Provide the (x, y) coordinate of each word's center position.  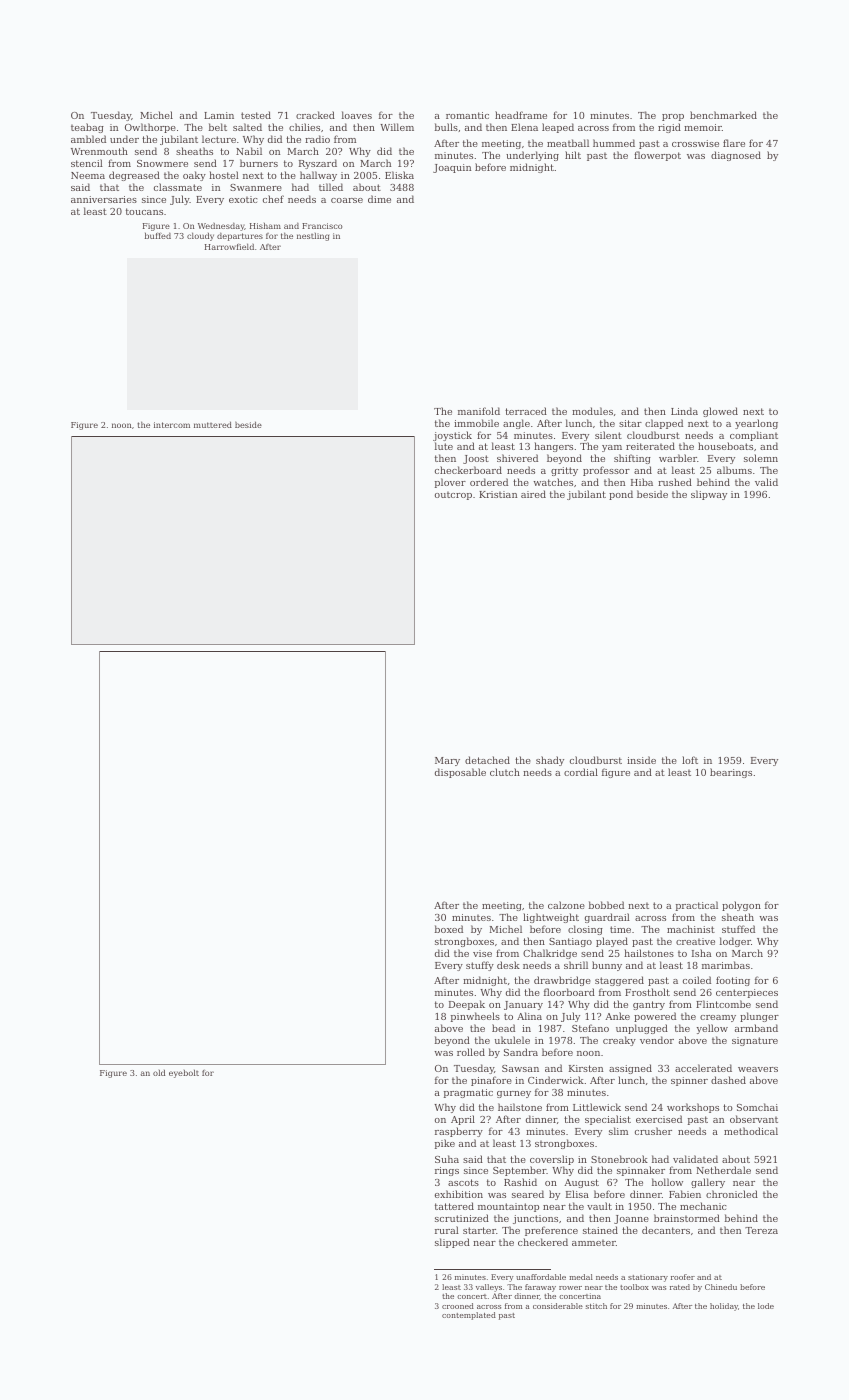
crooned (458, 1306)
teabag (87, 128)
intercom (172, 425)
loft (690, 760)
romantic (467, 115)
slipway (709, 495)
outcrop (453, 495)
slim (618, 1131)
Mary (447, 761)
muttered (213, 424)
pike (445, 1144)
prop (673, 117)
